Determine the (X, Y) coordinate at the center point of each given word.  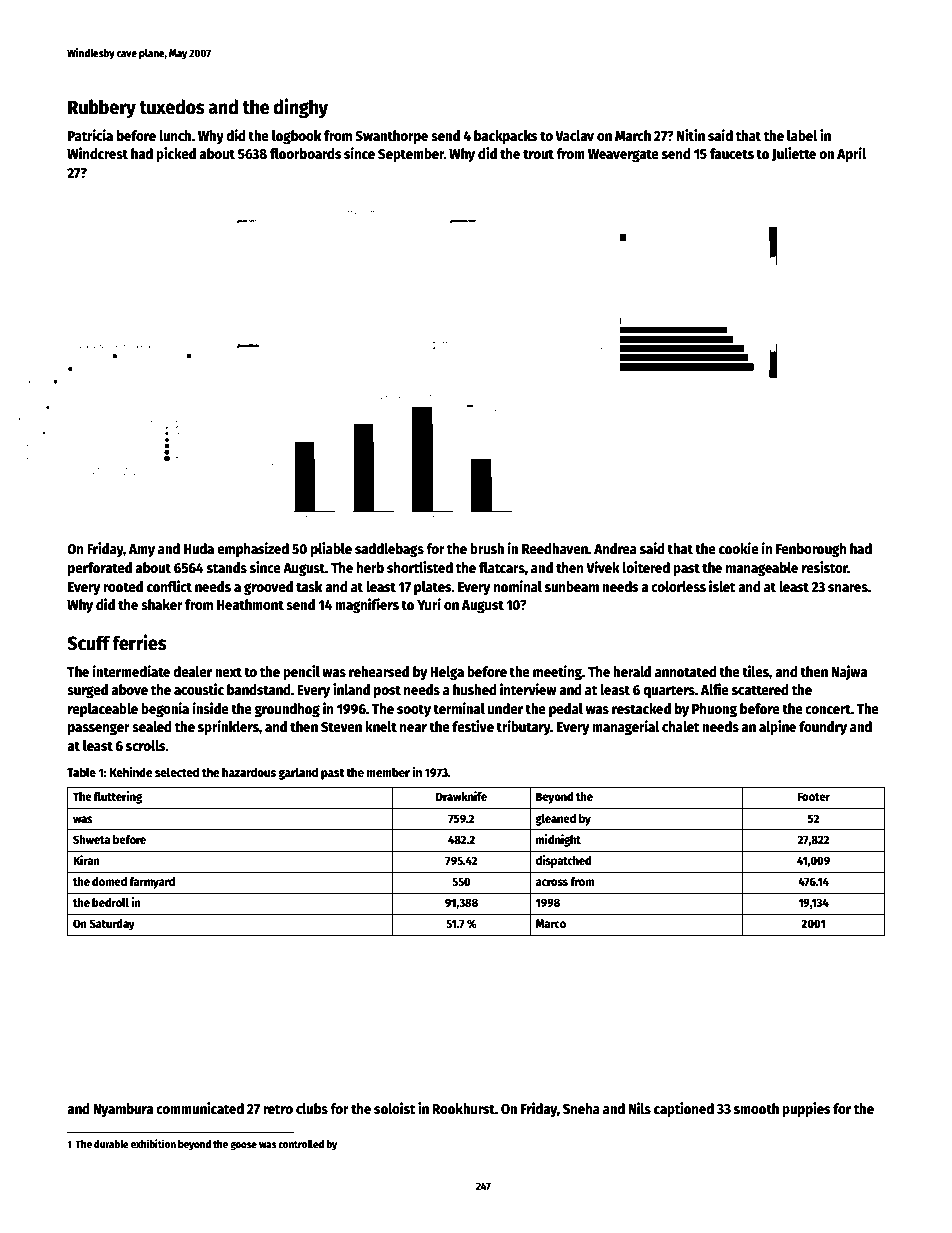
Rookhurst (463, 1108)
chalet (680, 726)
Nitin (691, 135)
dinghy (300, 108)
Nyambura (123, 1110)
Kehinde (131, 772)
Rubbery (102, 108)
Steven (341, 727)
